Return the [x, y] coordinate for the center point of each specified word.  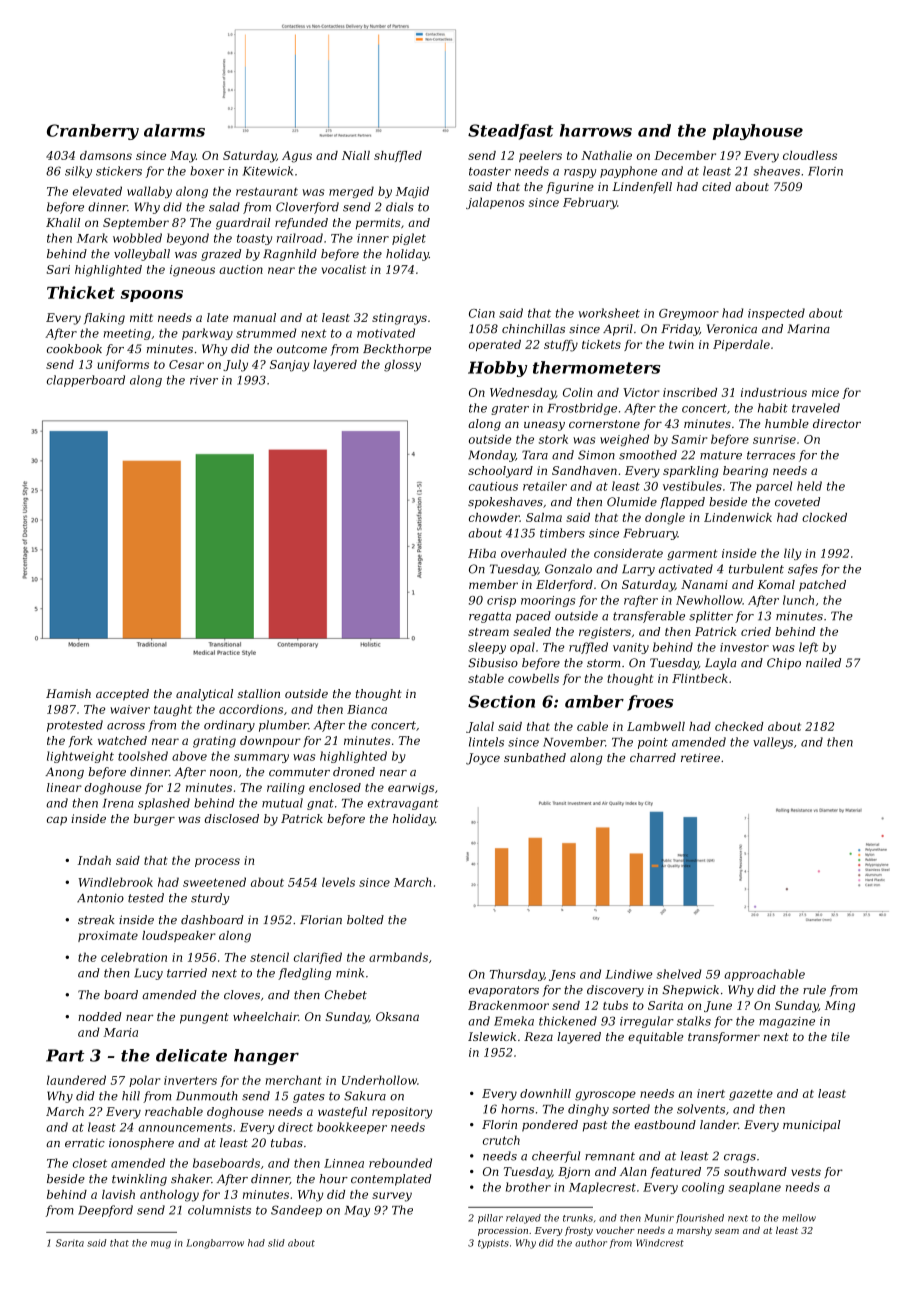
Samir [689, 439]
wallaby [149, 192]
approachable [764, 975]
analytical [204, 695]
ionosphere [141, 1144]
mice [825, 392]
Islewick [492, 1036]
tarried [187, 973]
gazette [751, 1095]
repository [402, 1113]
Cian [482, 313]
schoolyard [500, 472]
